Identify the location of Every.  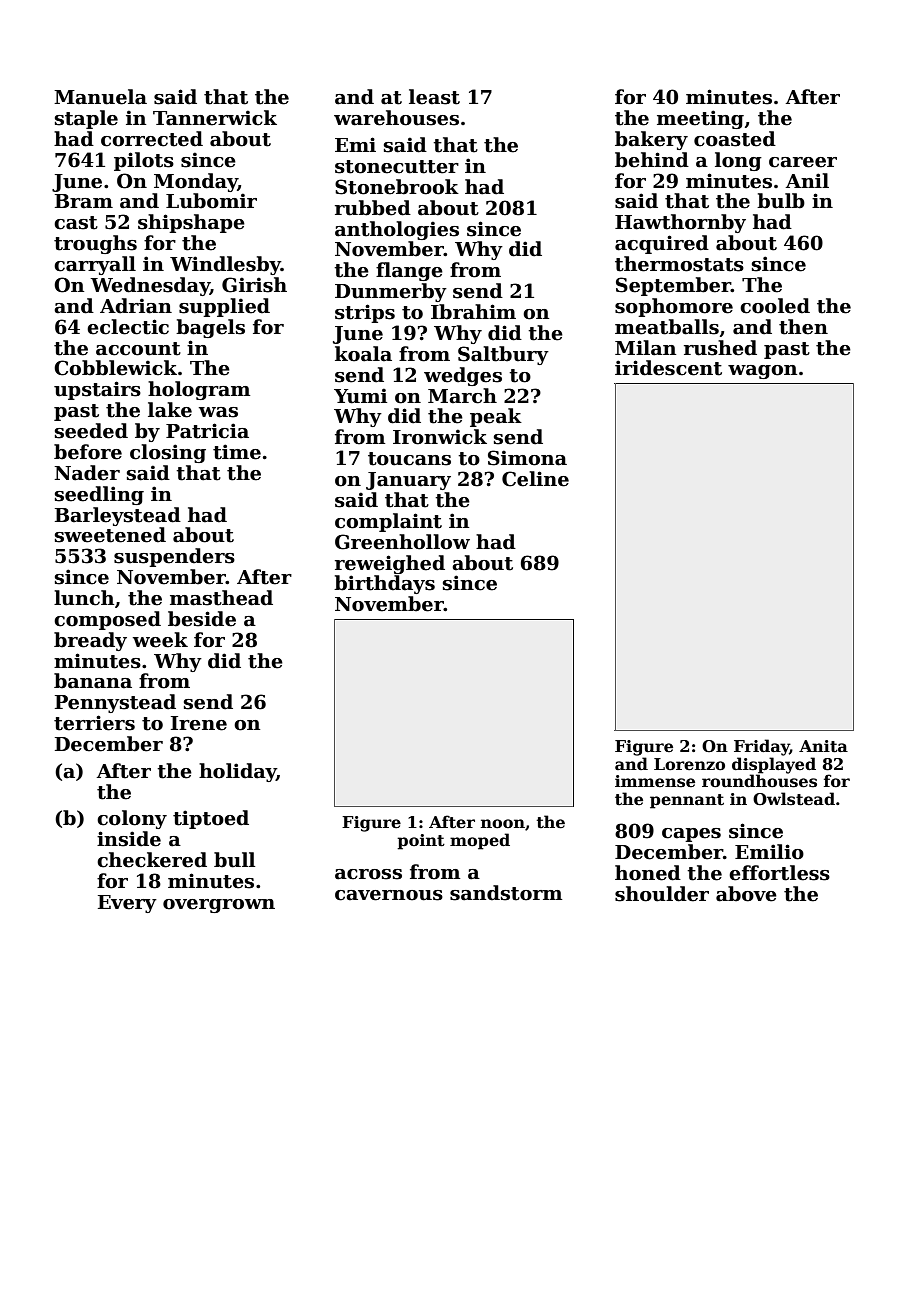
(127, 904).
